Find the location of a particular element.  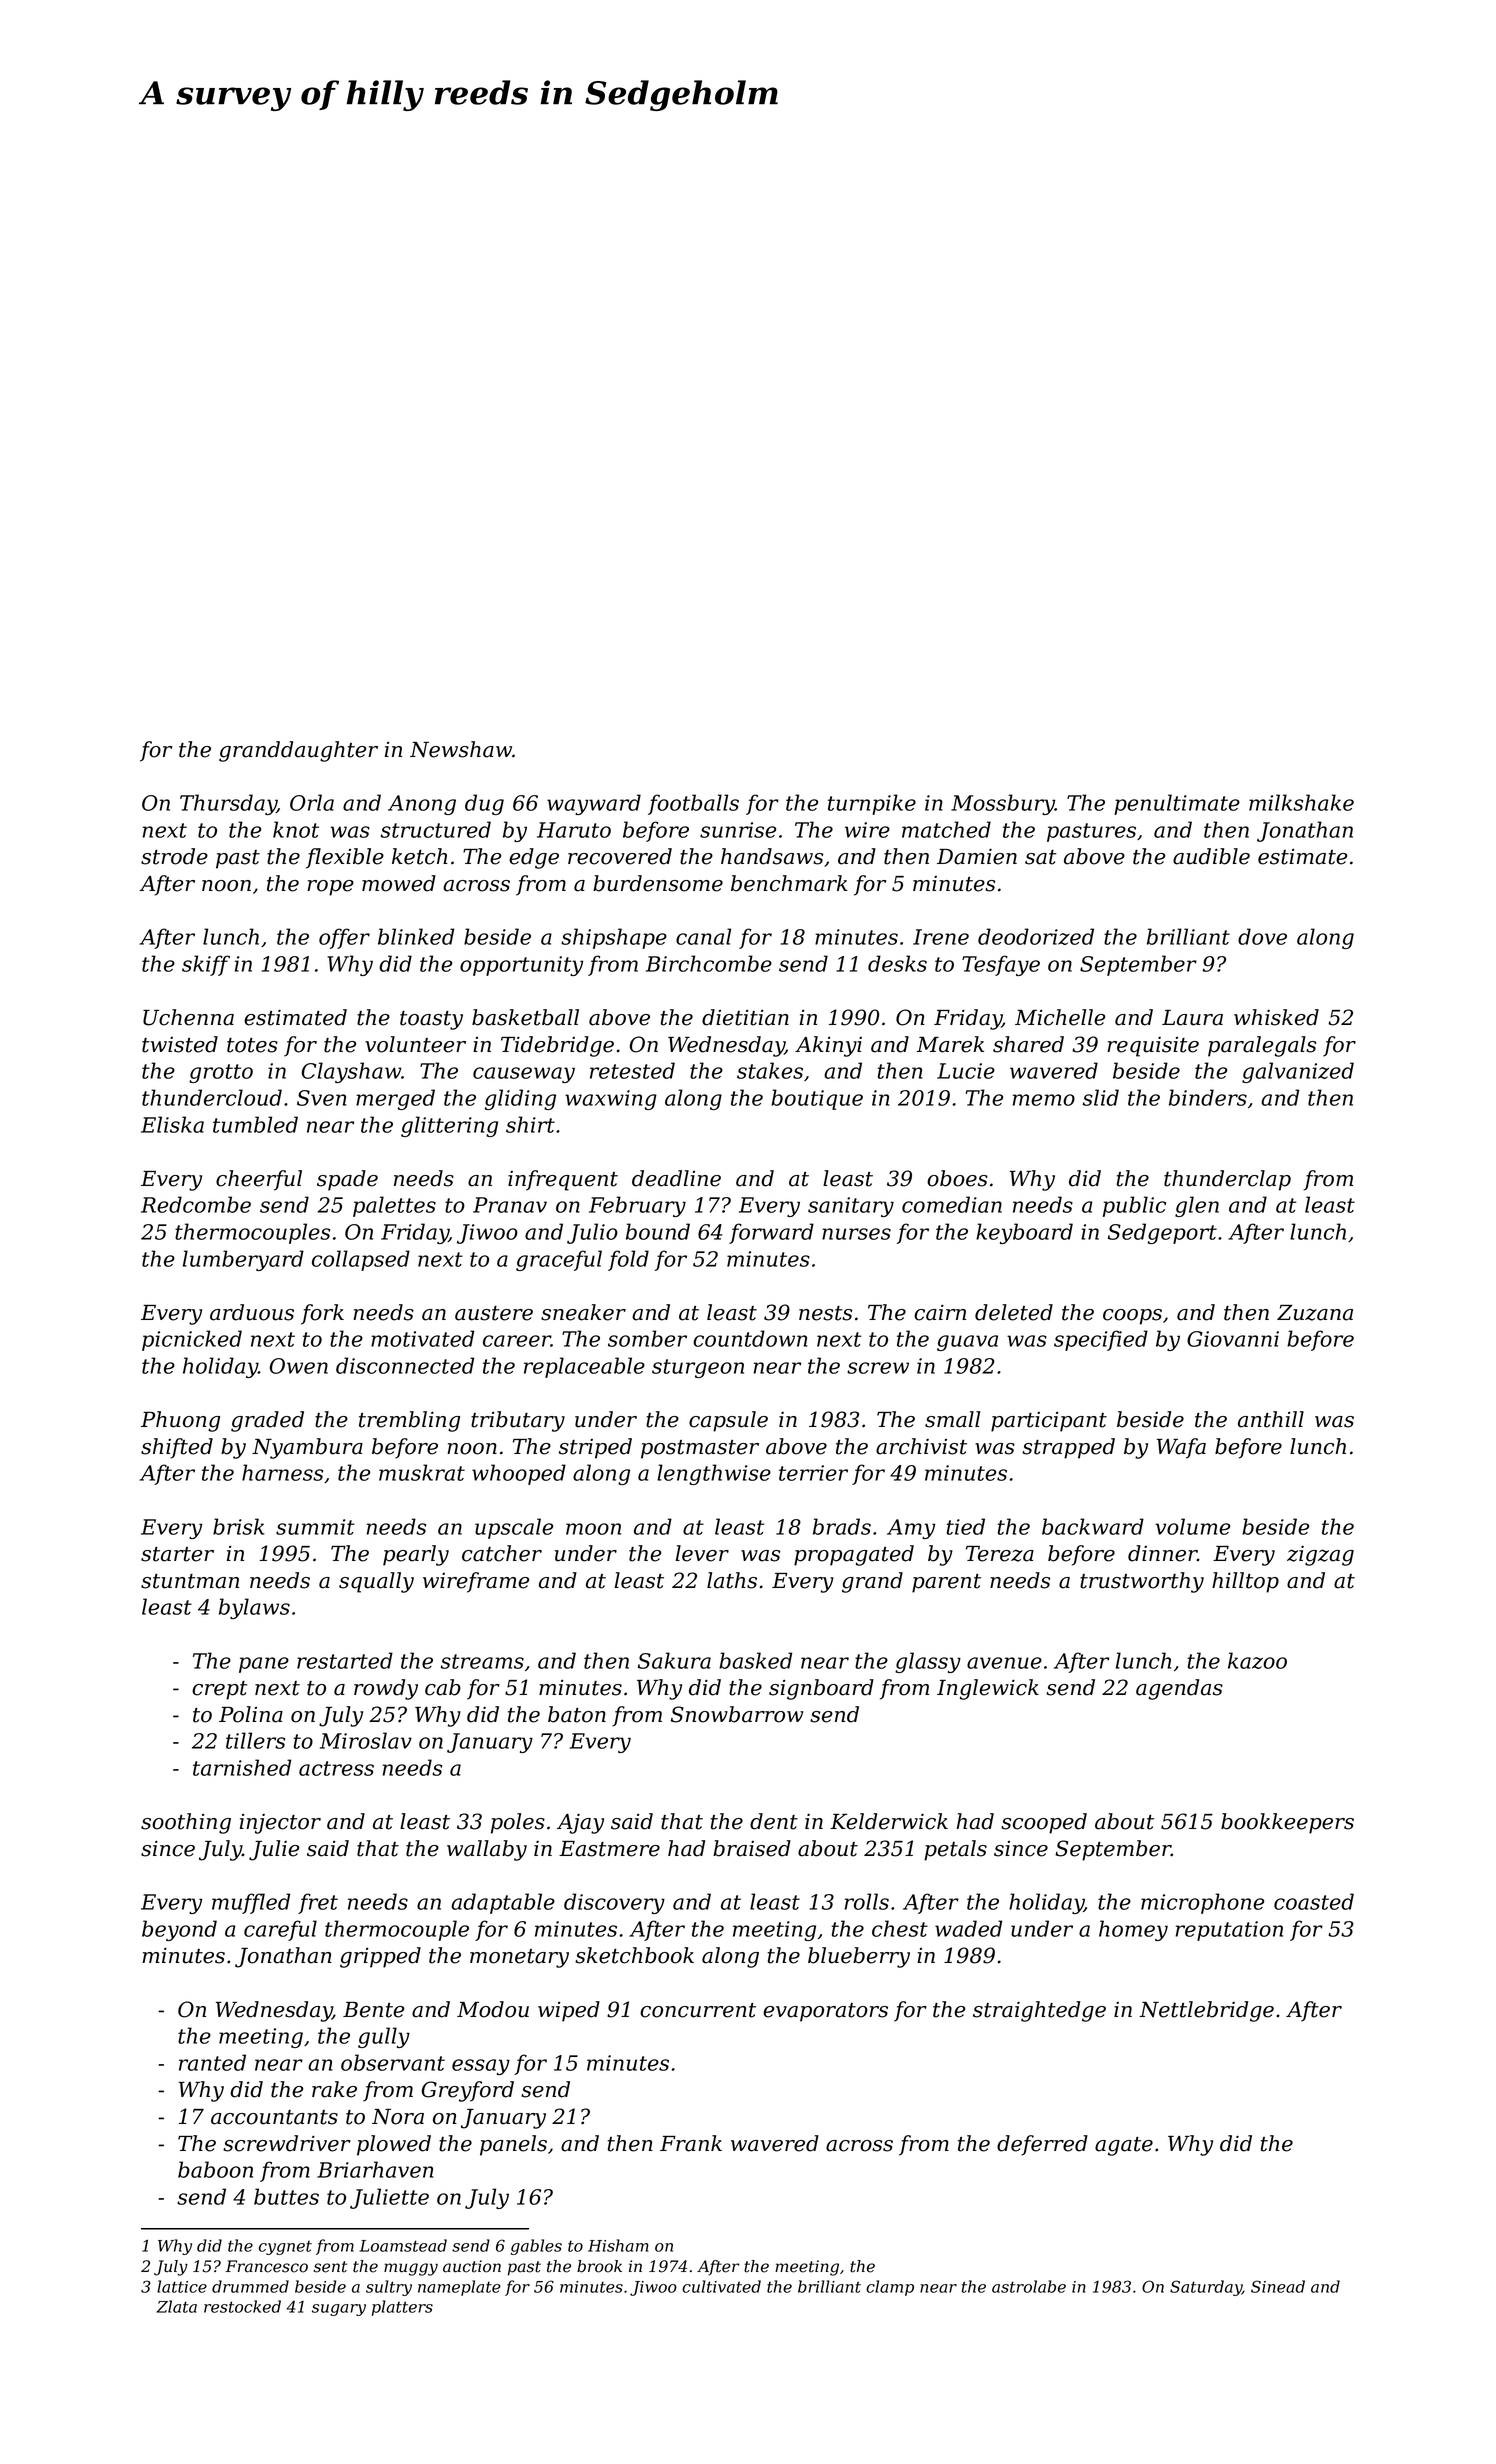

Zuzana is located at coordinates (1315, 1313).
